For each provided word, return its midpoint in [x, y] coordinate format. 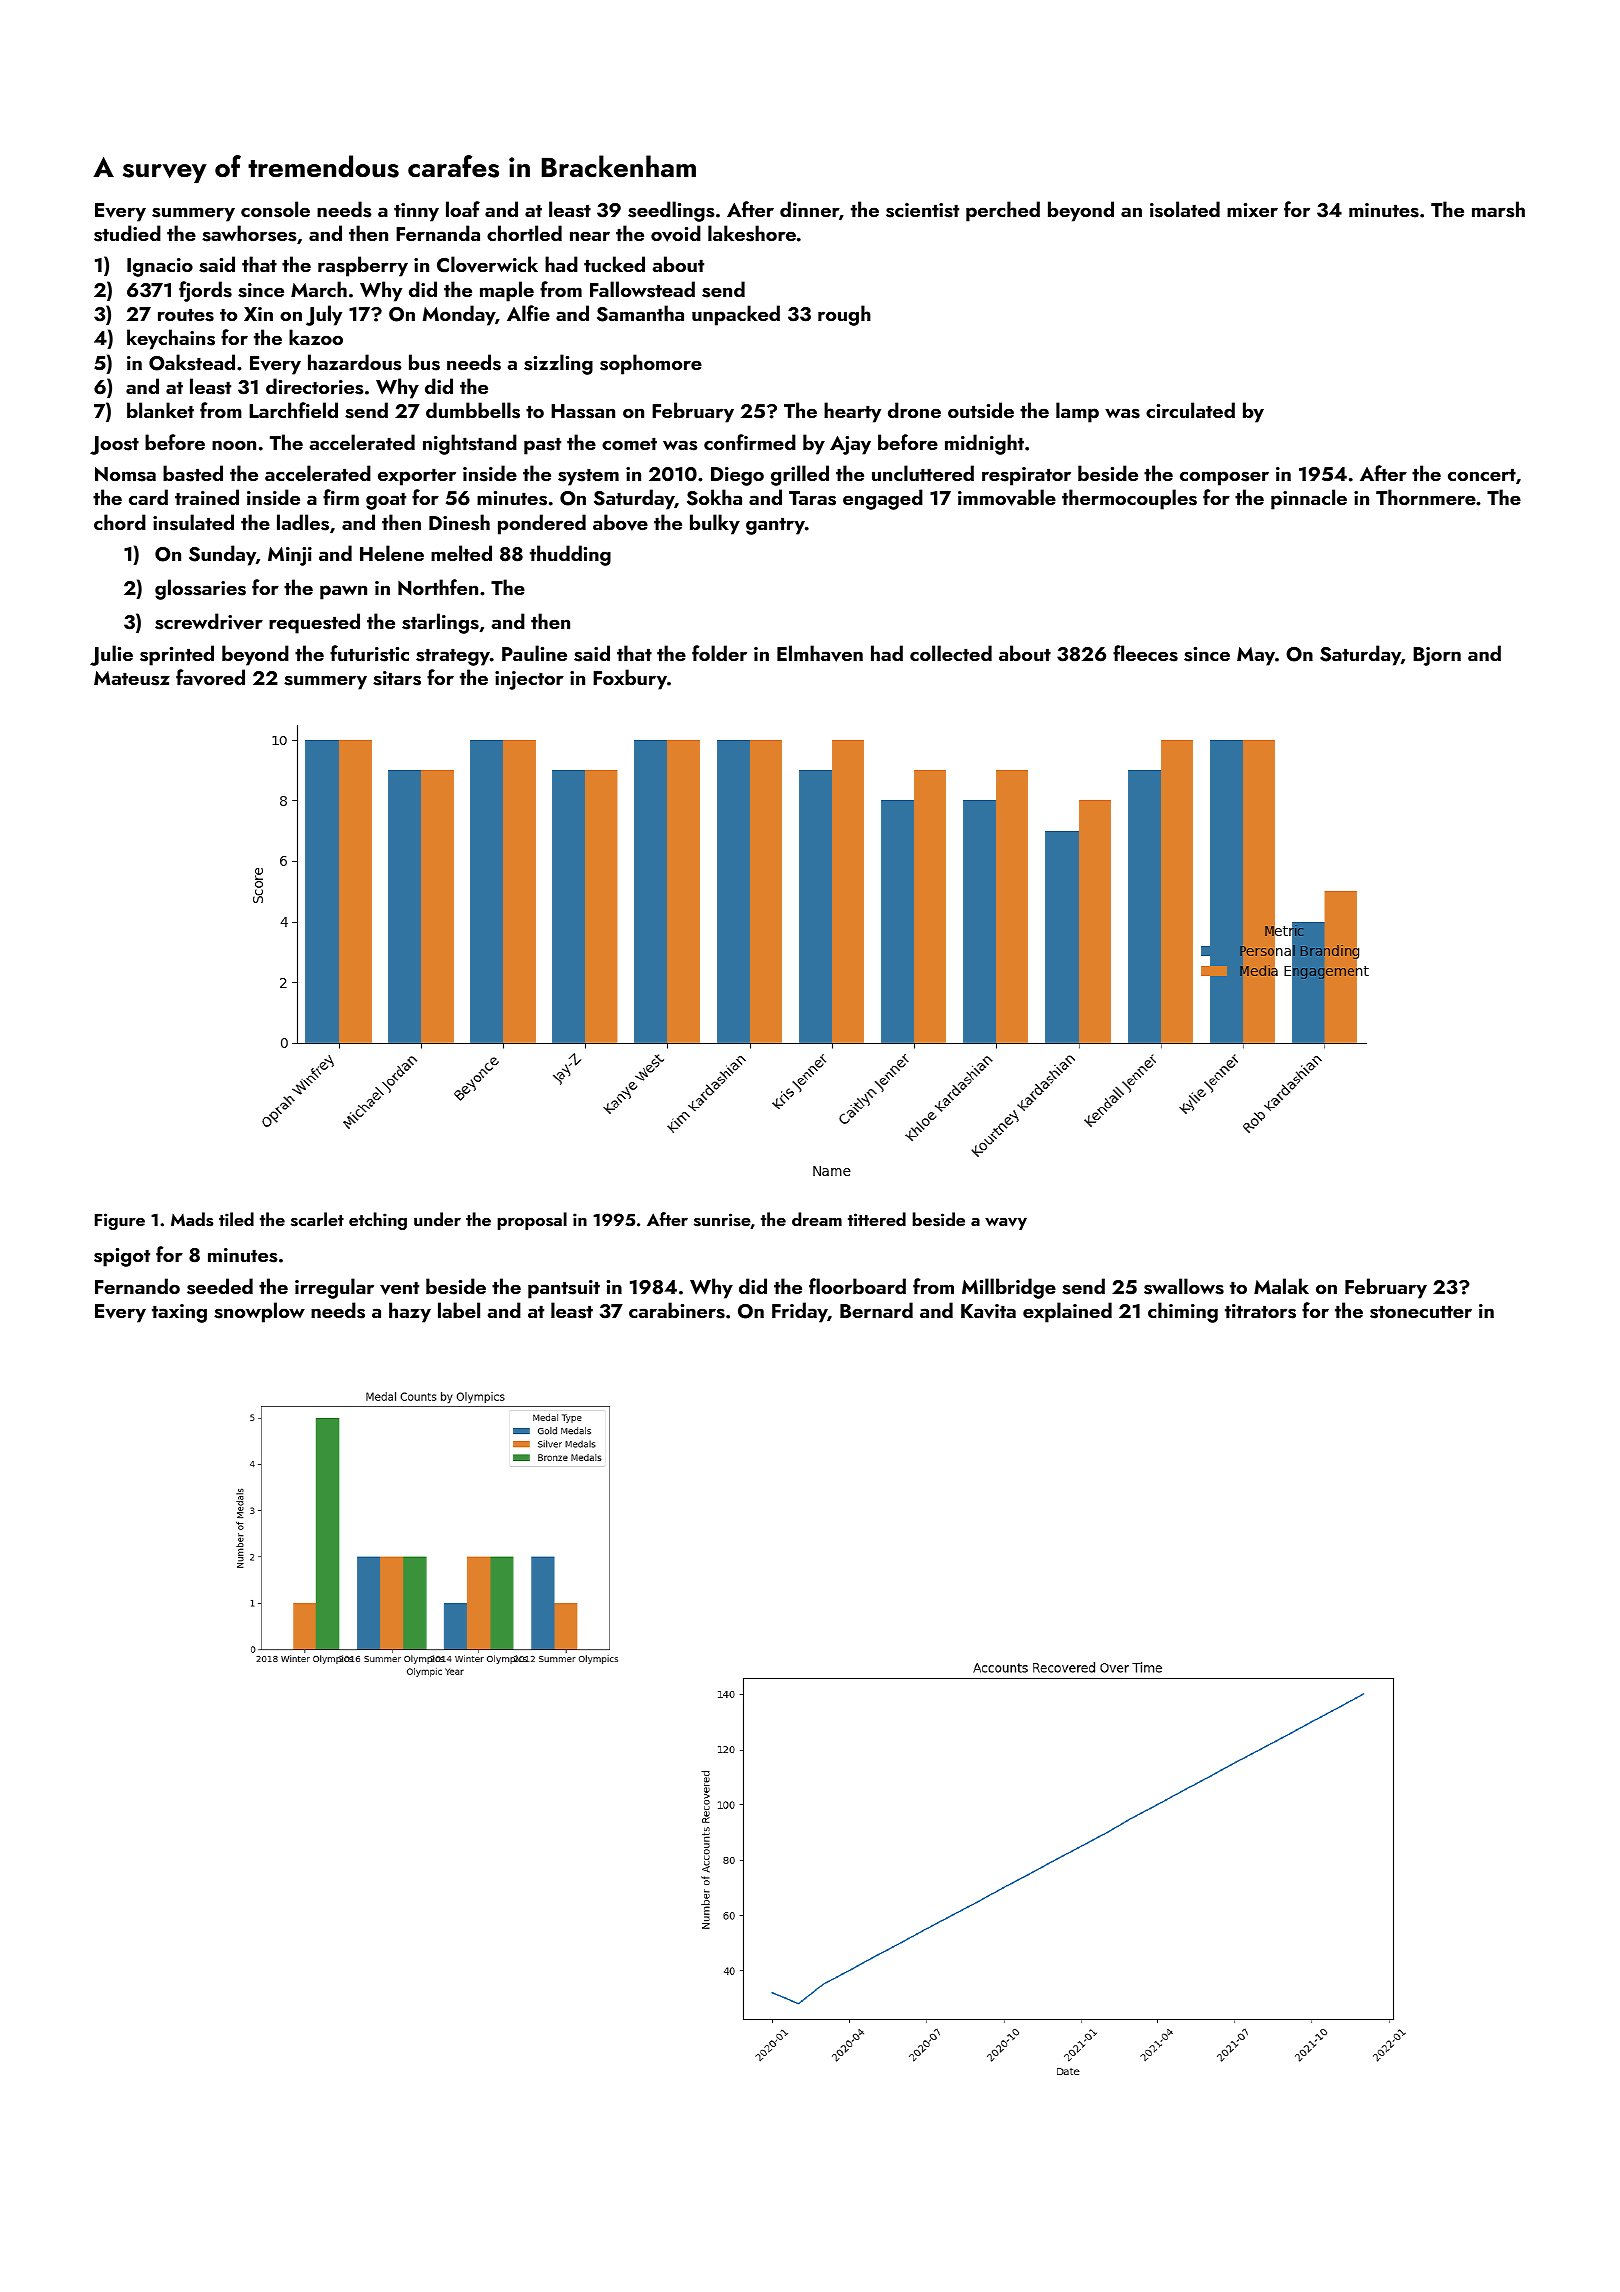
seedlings [671, 211]
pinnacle [1309, 499]
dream [817, 1219]
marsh [1498, 209]
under [437, 1219]
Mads [192, 1219]
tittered [877, 1219]
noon [234, 445]
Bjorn [1437, 656]
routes [186, 315]
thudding [570, 555]
